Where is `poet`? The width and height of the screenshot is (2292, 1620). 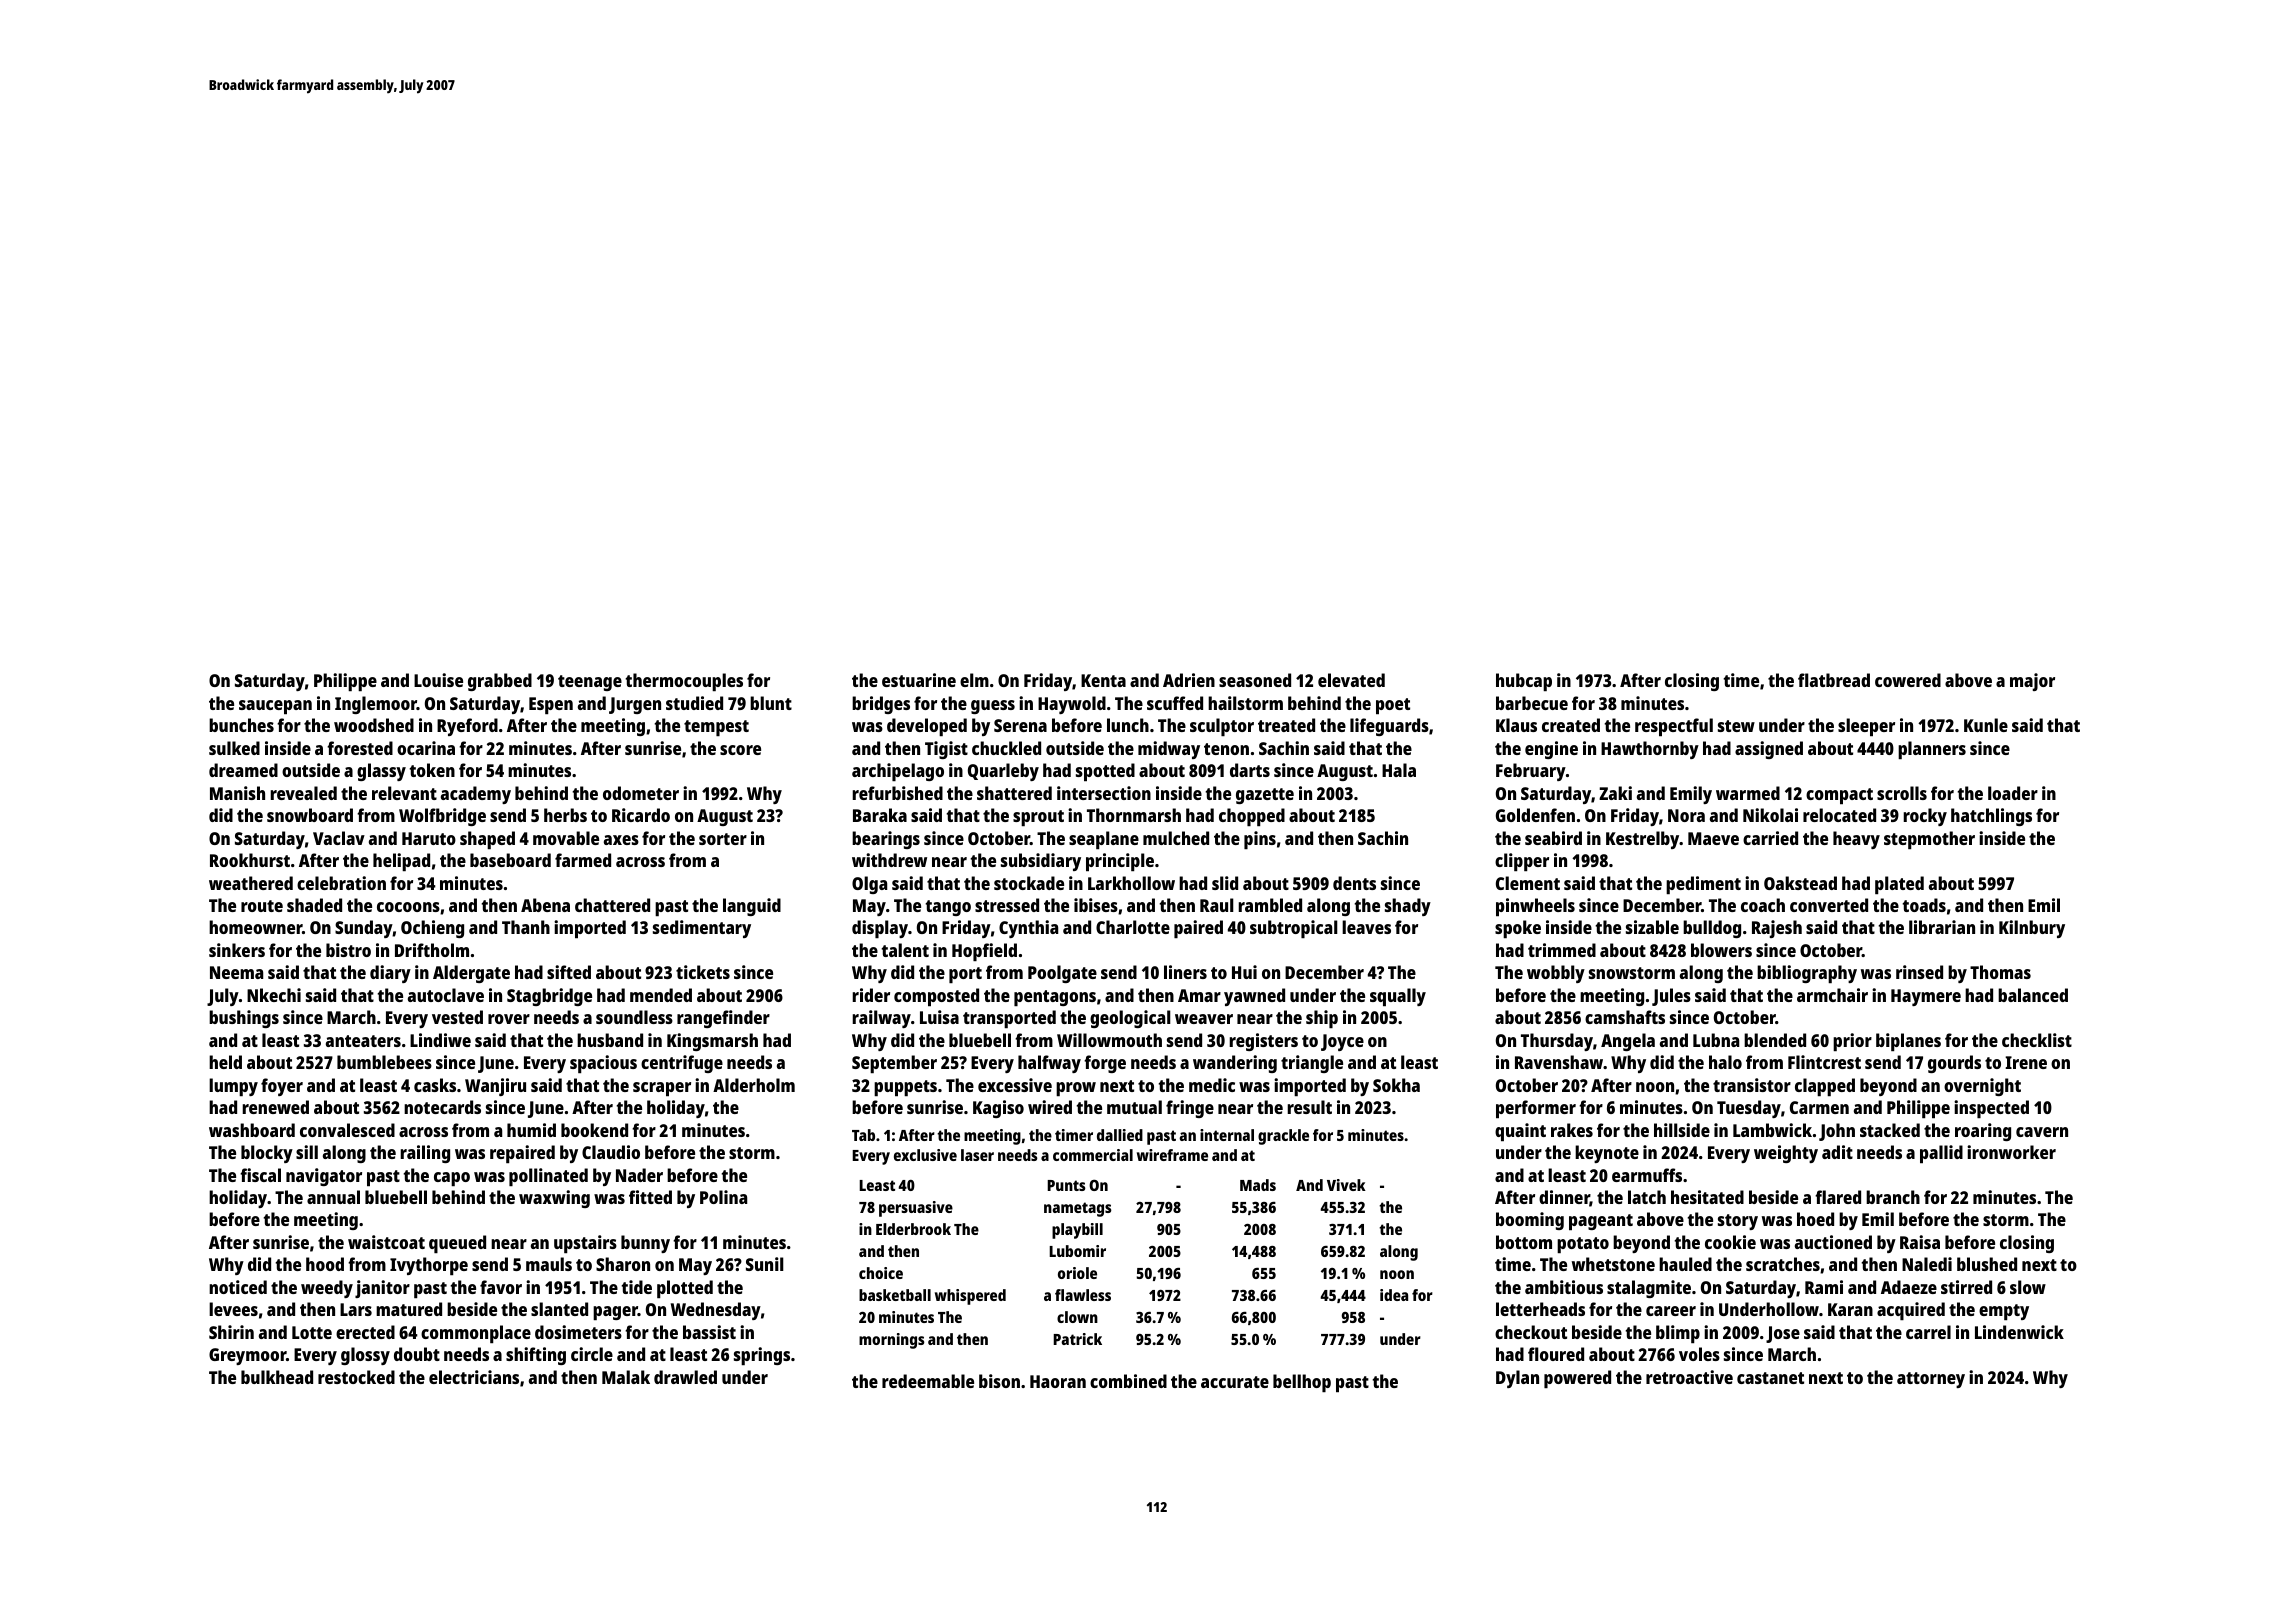 poet is located at coordinates (1393, 706).
